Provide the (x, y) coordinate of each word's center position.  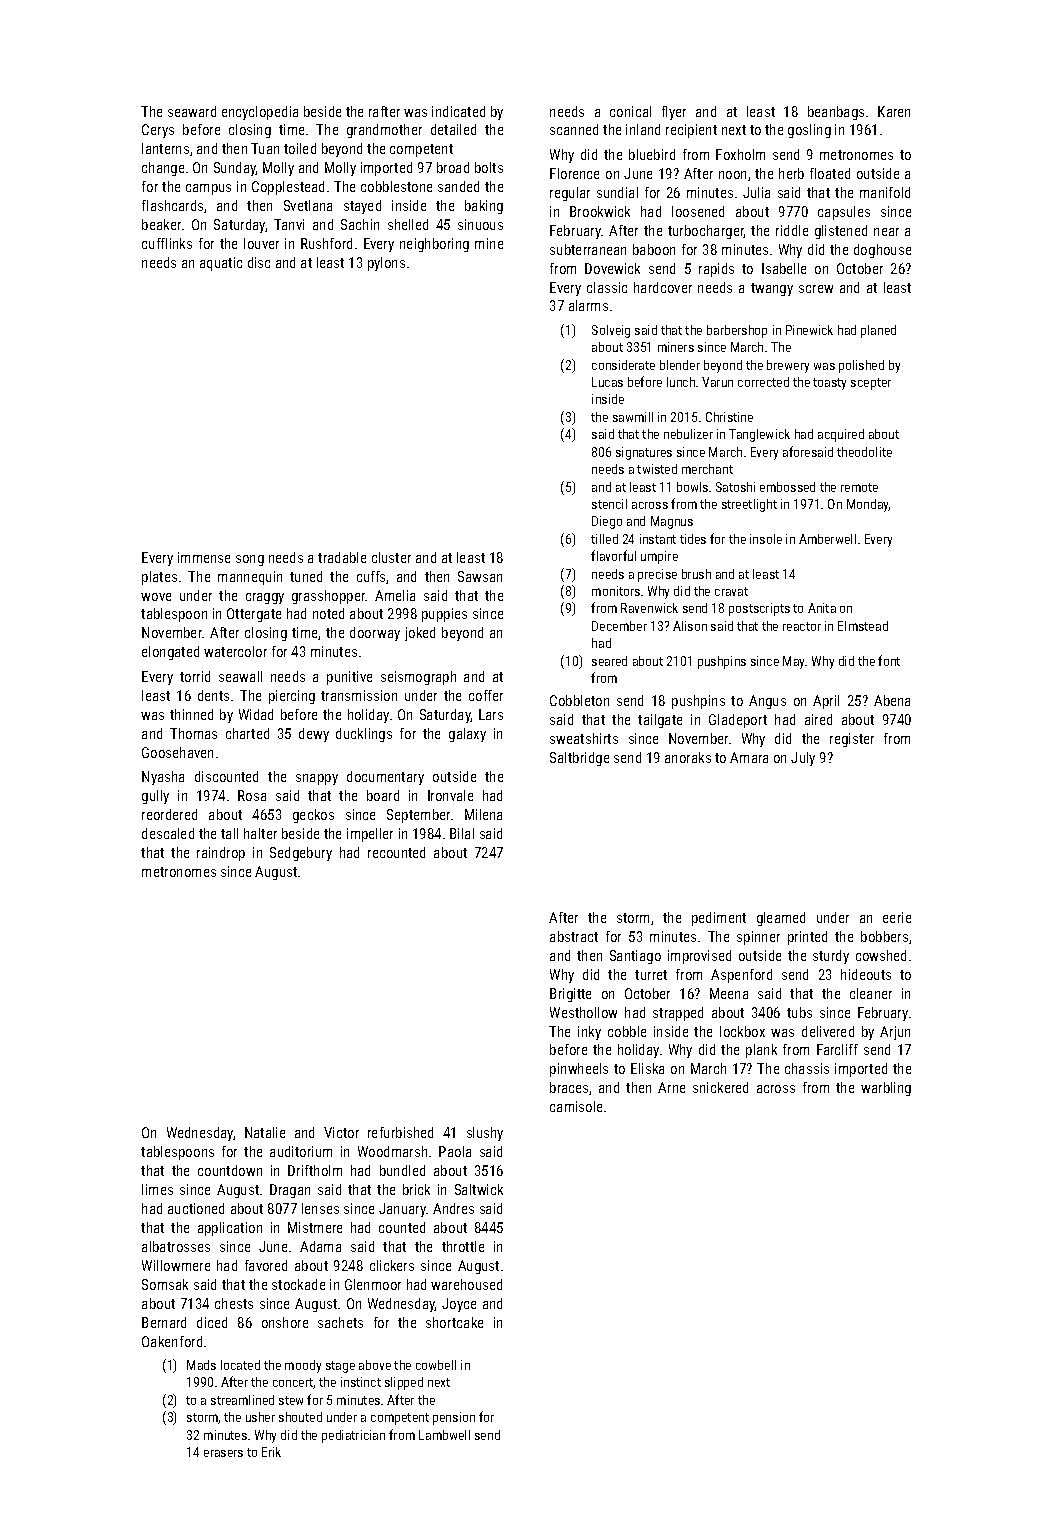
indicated (458, 111)
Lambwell (444, 1435)
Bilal (462, 833)
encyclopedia (260, 113)
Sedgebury (301, 854)
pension (454, 1418)
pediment (719, 919)
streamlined (242, 1400)
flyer (674, 113)
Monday (868, 505)
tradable (342, 557)
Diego (607, 522)
